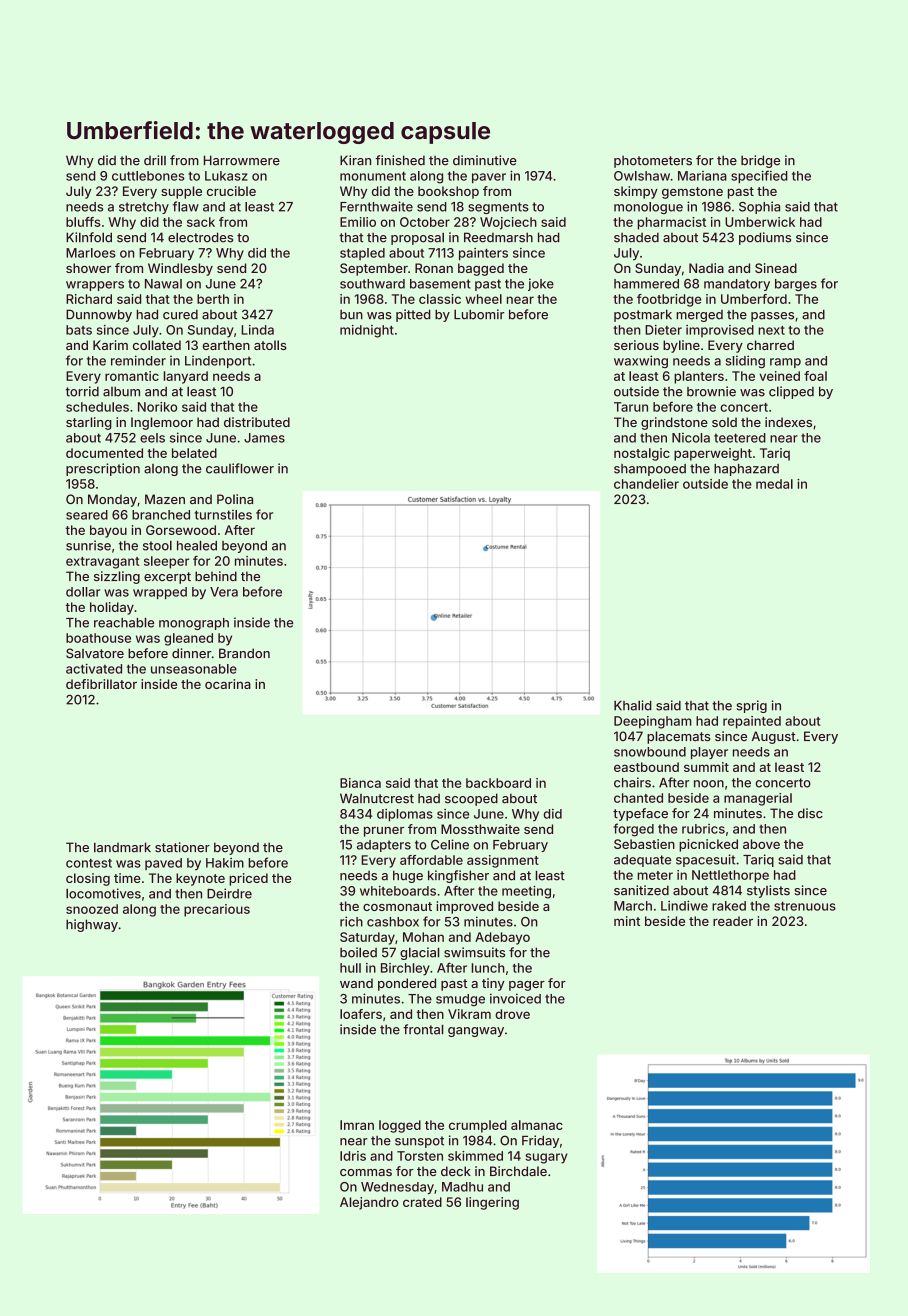 The width and height of the screenshot is (908, 1316). Describe the element at coordinates (653, 722) in the screenshot. I see `Deepingham` at that location.
